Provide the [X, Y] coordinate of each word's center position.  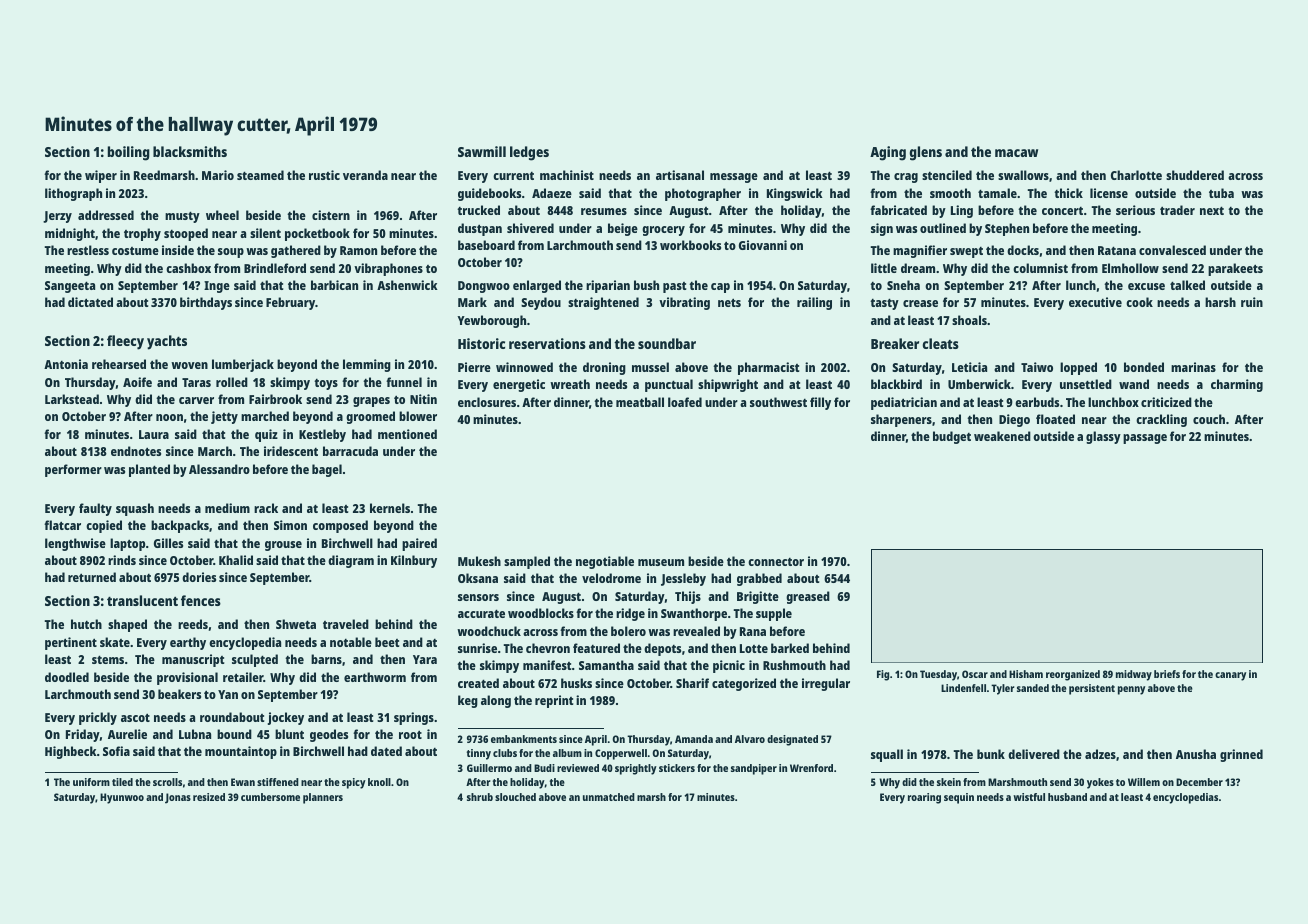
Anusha [1196, 754]
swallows [1023, 175]
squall [887, 755]
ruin [1252, 302]
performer [73, 470]
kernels [390, 508]
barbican [334, 285]
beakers [179, 694]
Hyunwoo [122, 798]
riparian [608, 286]
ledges [529, 153]
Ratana [1117, 250]
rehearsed [119, 364]
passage [1145, 439]
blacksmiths [190, 151]
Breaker [895, 343]
